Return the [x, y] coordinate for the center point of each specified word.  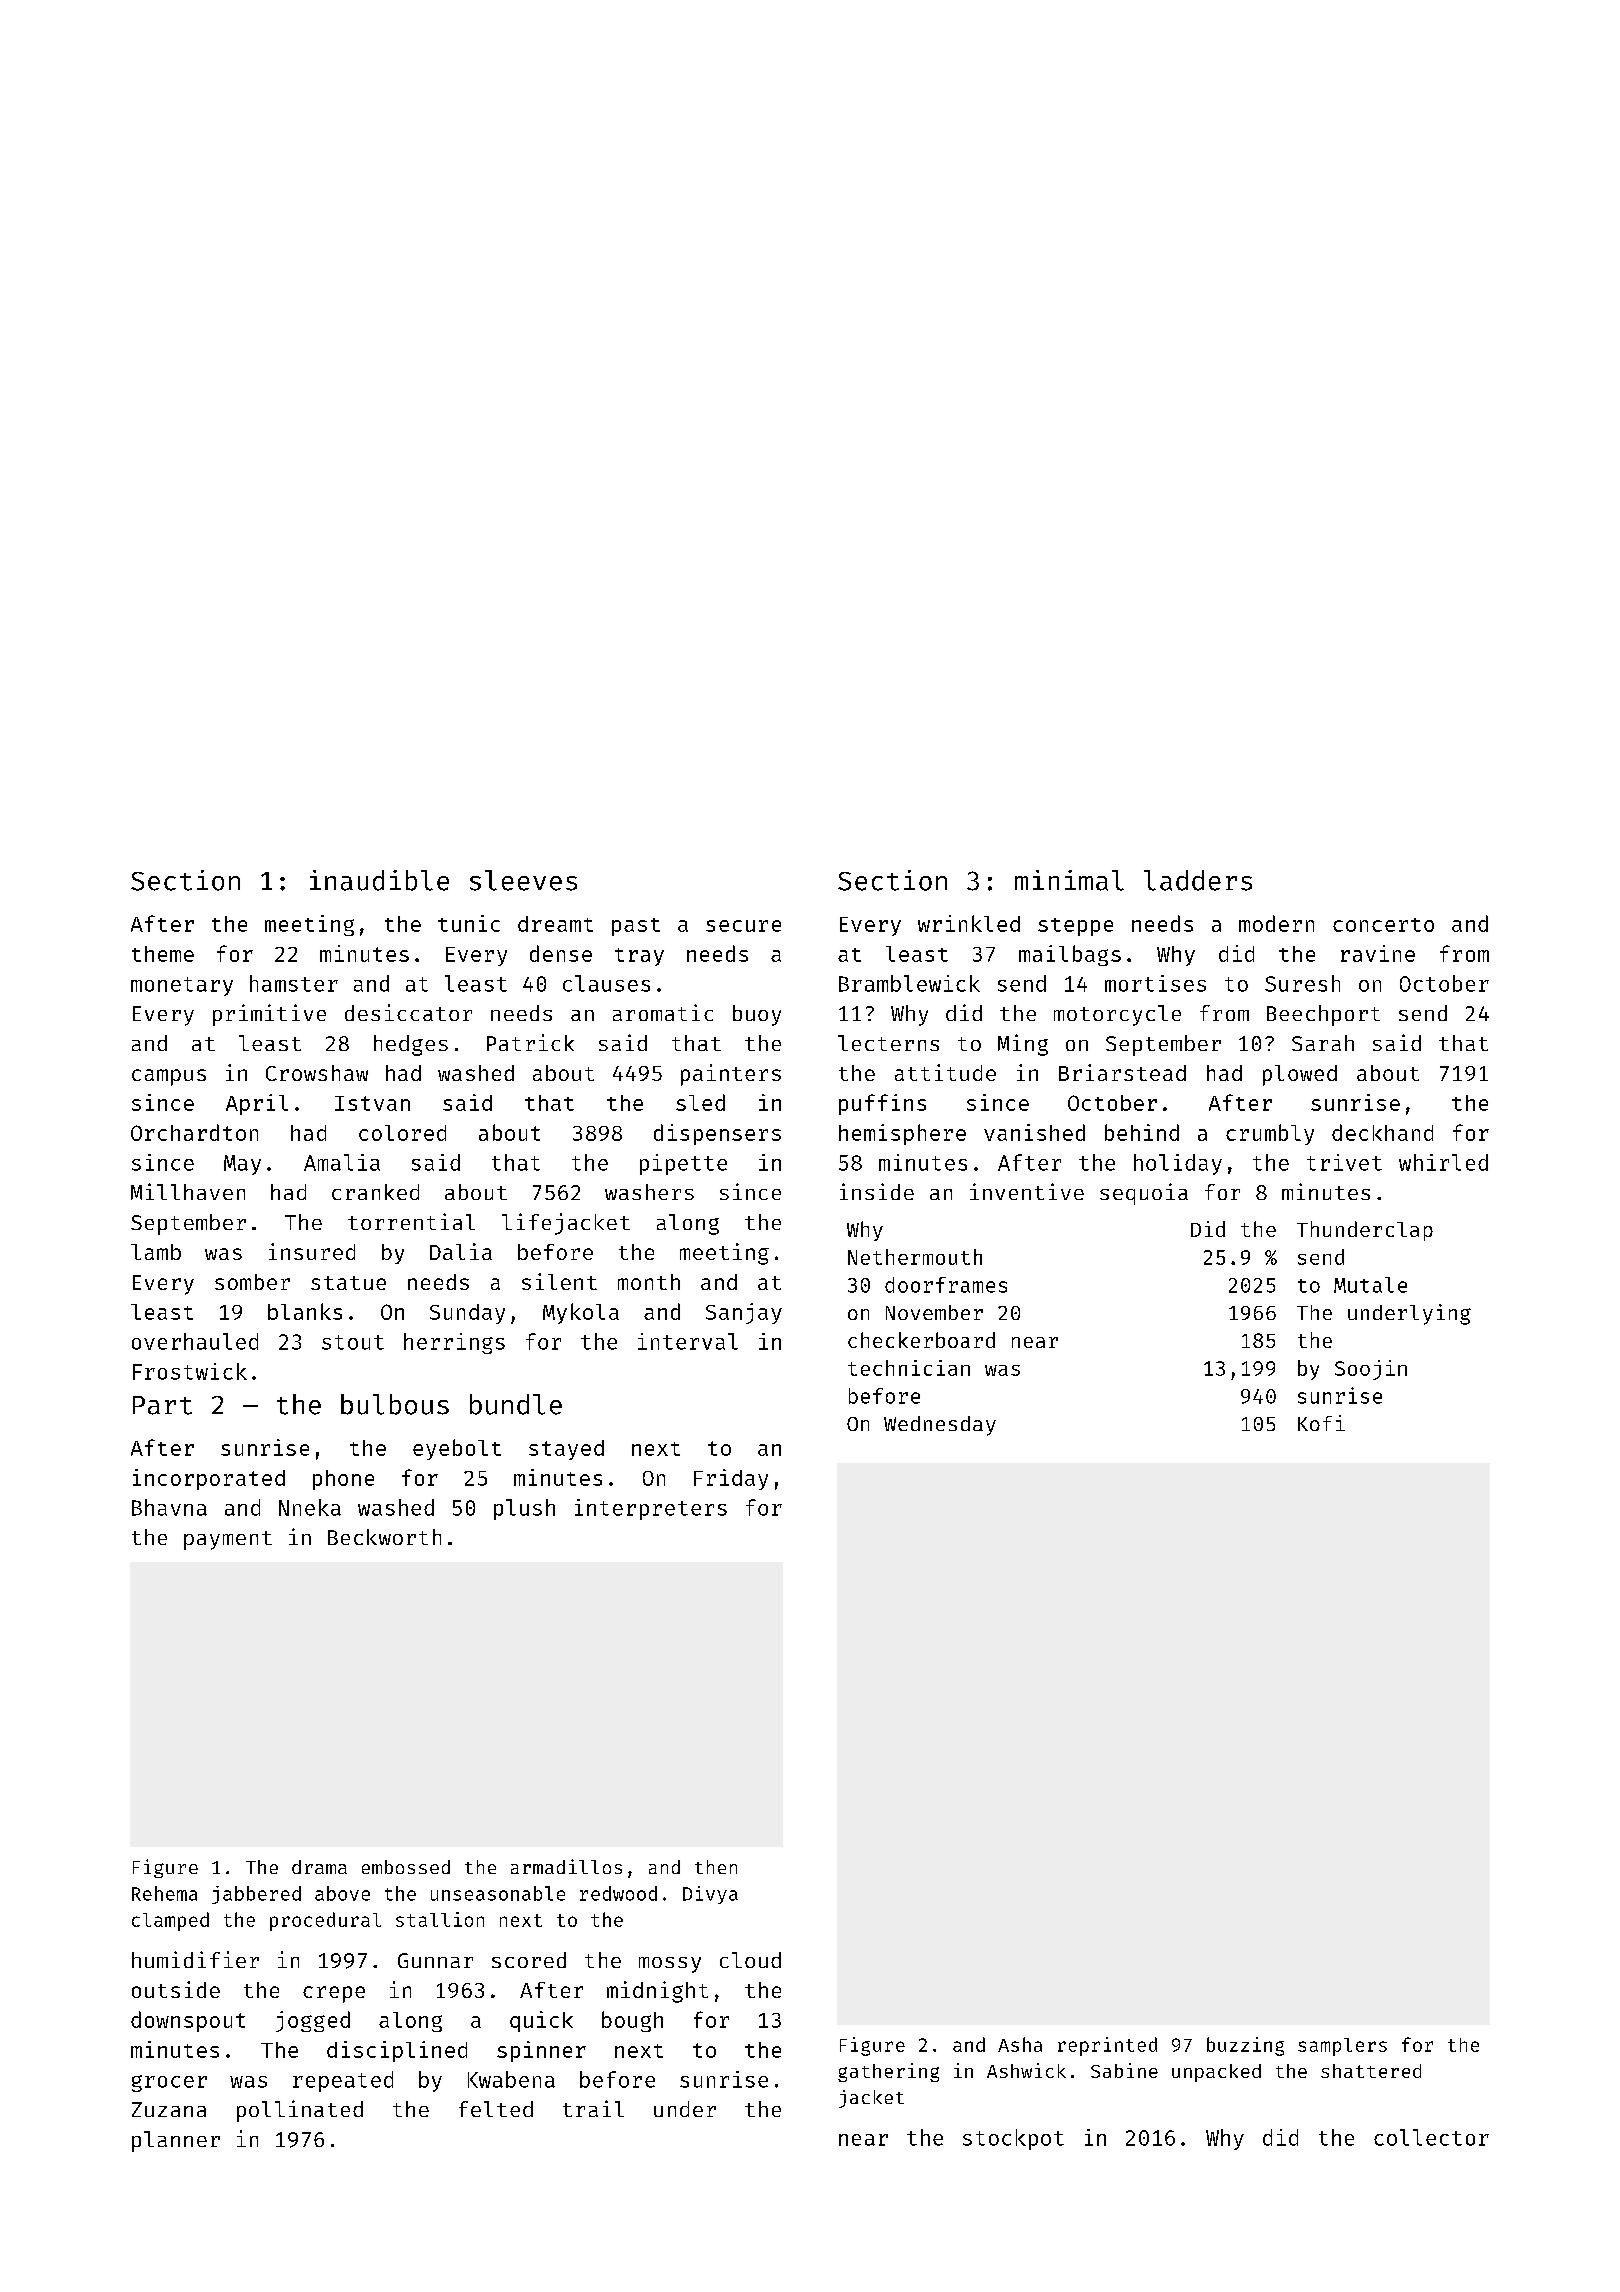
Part [162, 1405]
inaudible [379, 880]
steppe [1075, 927]
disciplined [397, 2051]
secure [743, 926]
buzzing [1245, 2046]
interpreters [651, 1509]
